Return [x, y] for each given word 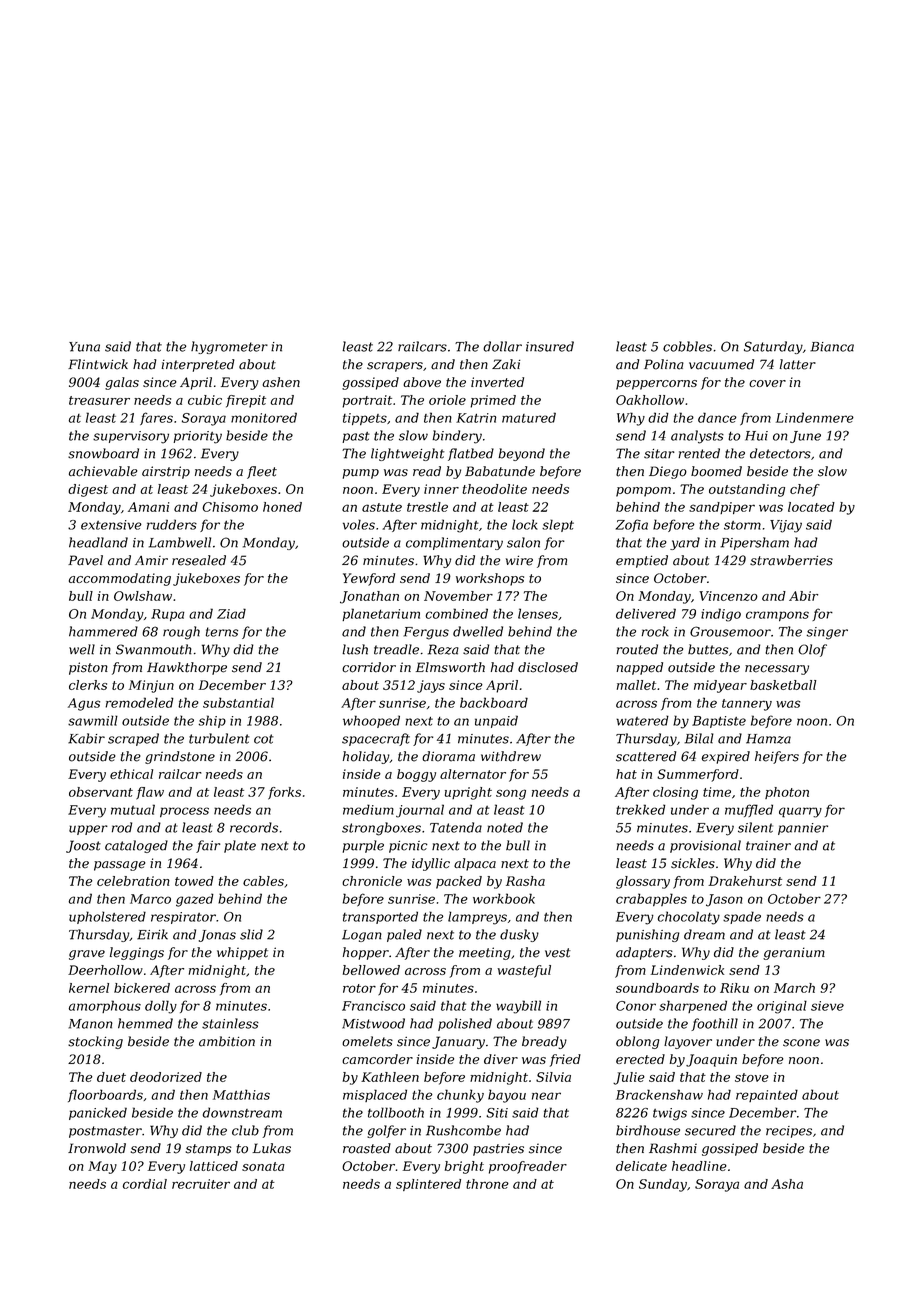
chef [805, 490]
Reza [443, 649]
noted [505, 827]
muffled [749, 810]
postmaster [105, 1132]
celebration [133, 881]
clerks [88, 685]
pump [361, 474]
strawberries [791, 560]
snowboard [103, 453]
